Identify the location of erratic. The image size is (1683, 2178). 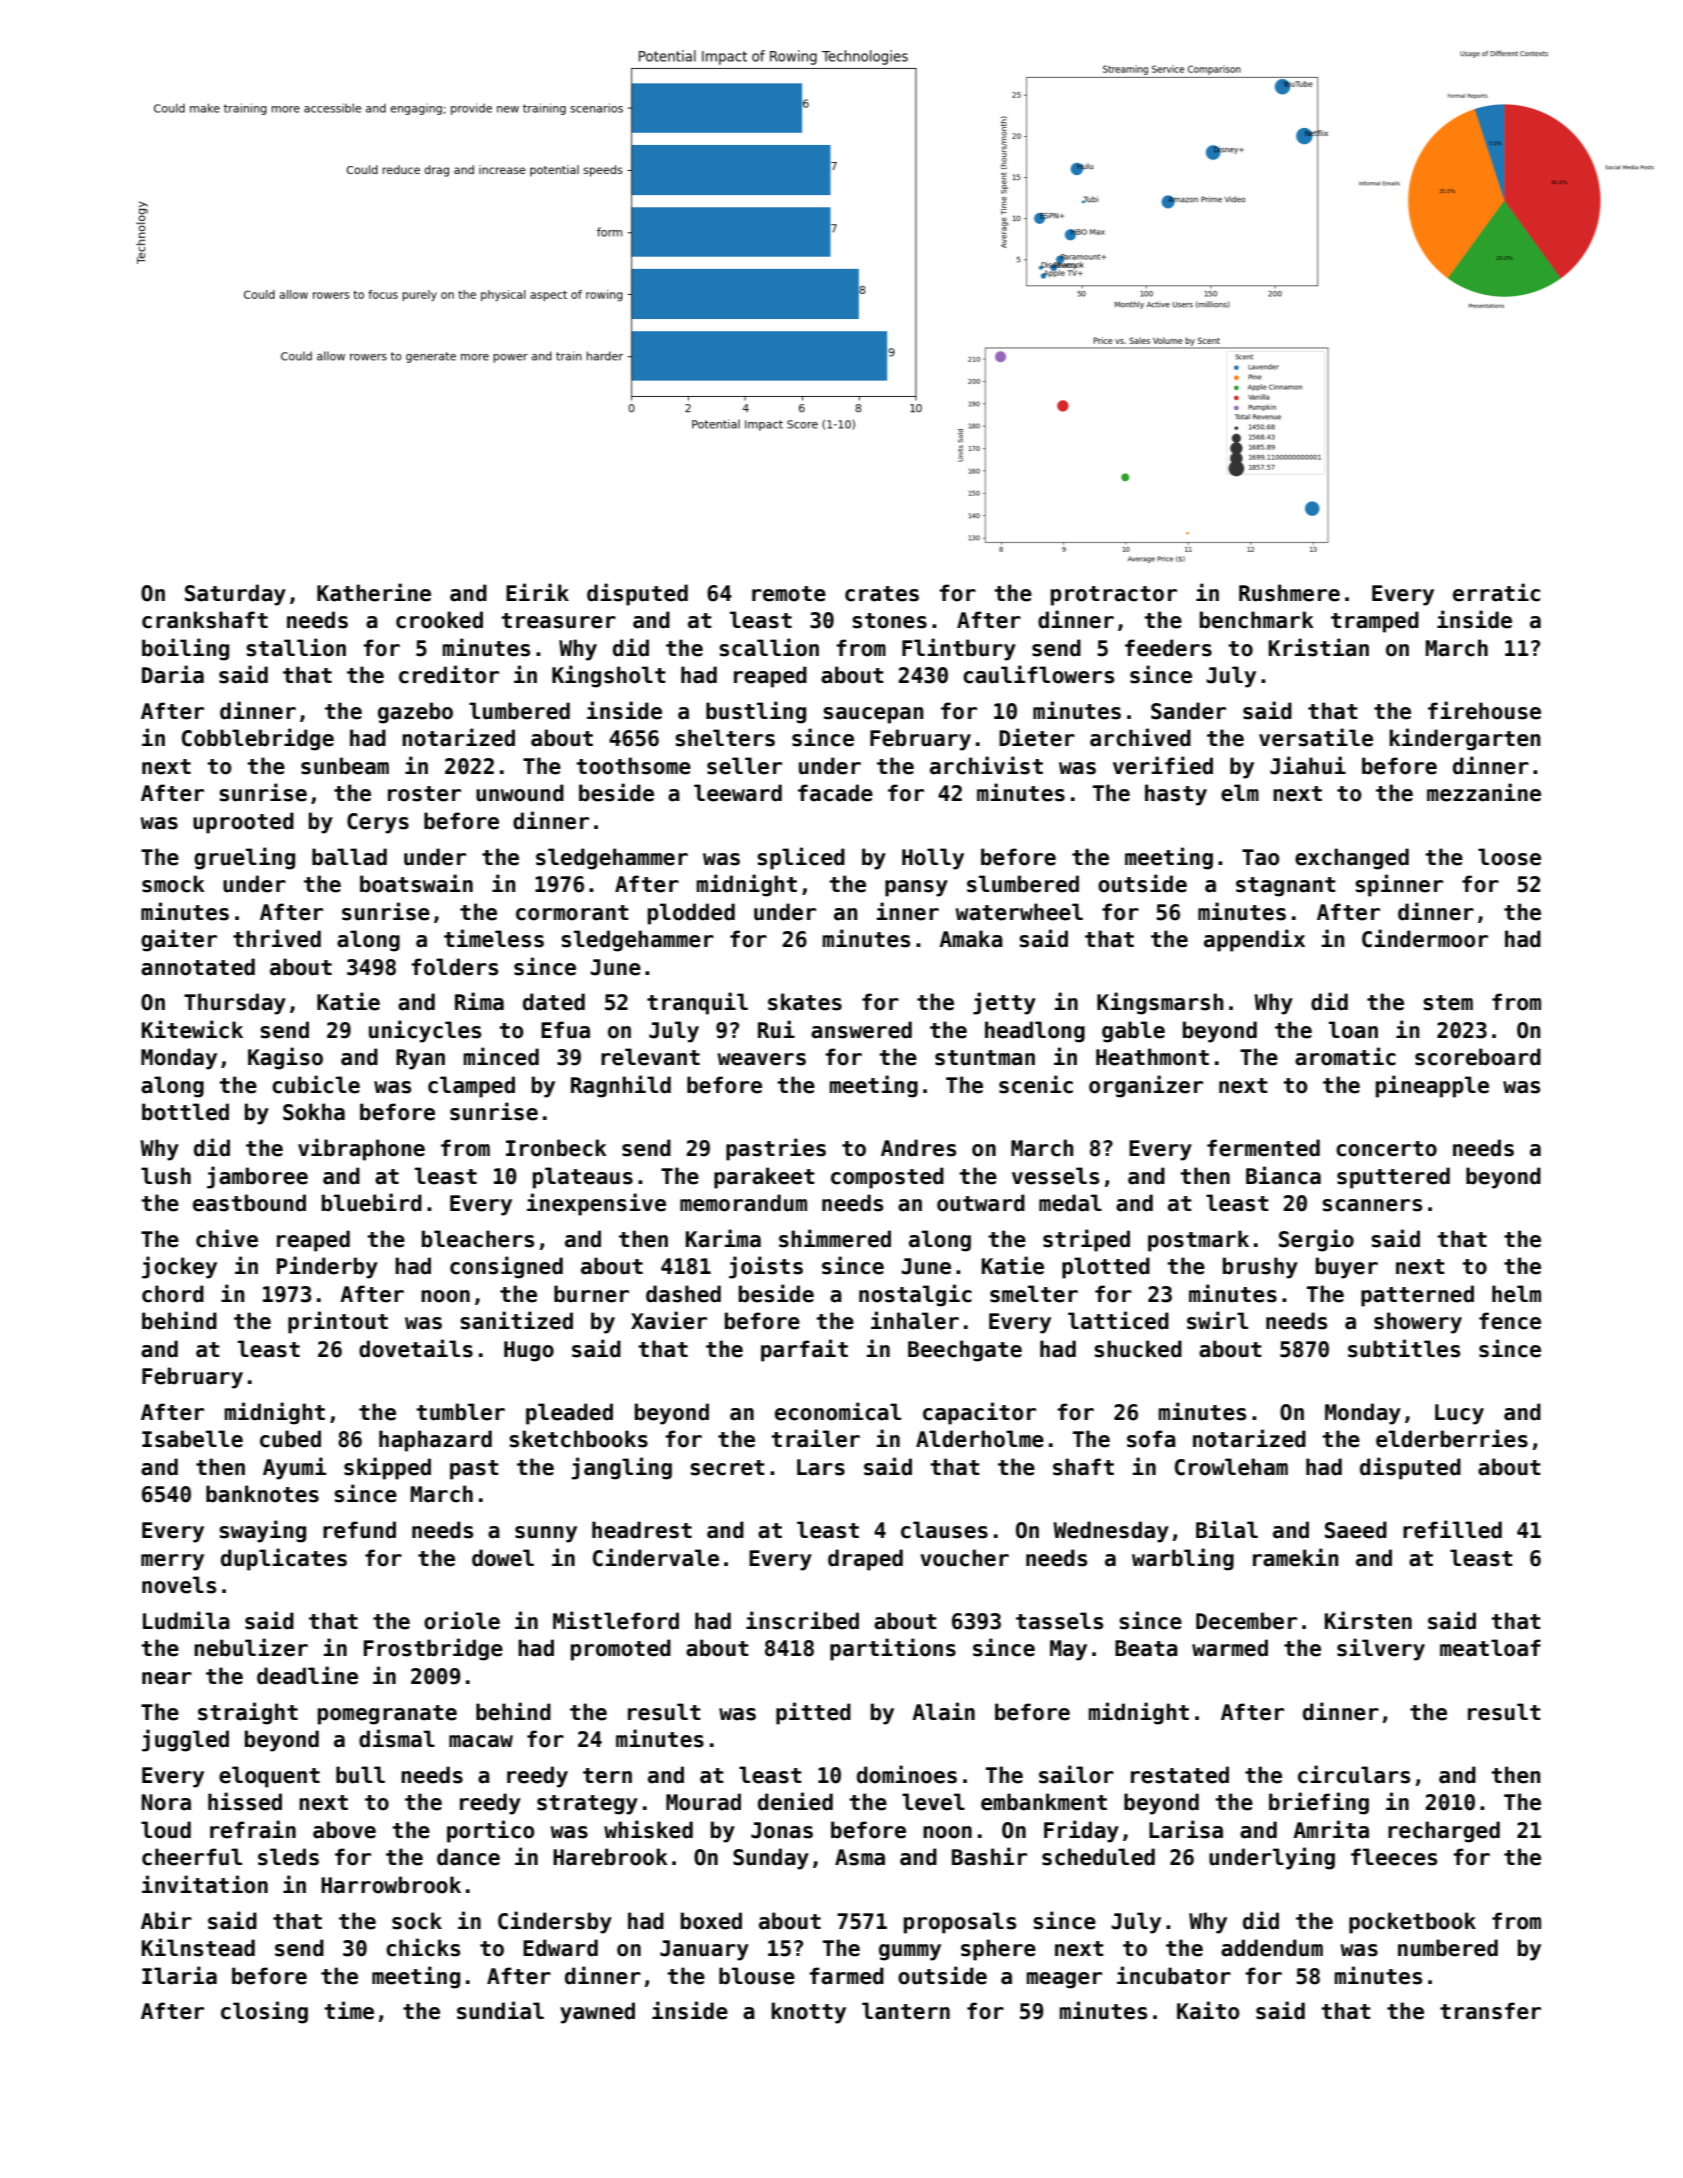
(1496, 592).
